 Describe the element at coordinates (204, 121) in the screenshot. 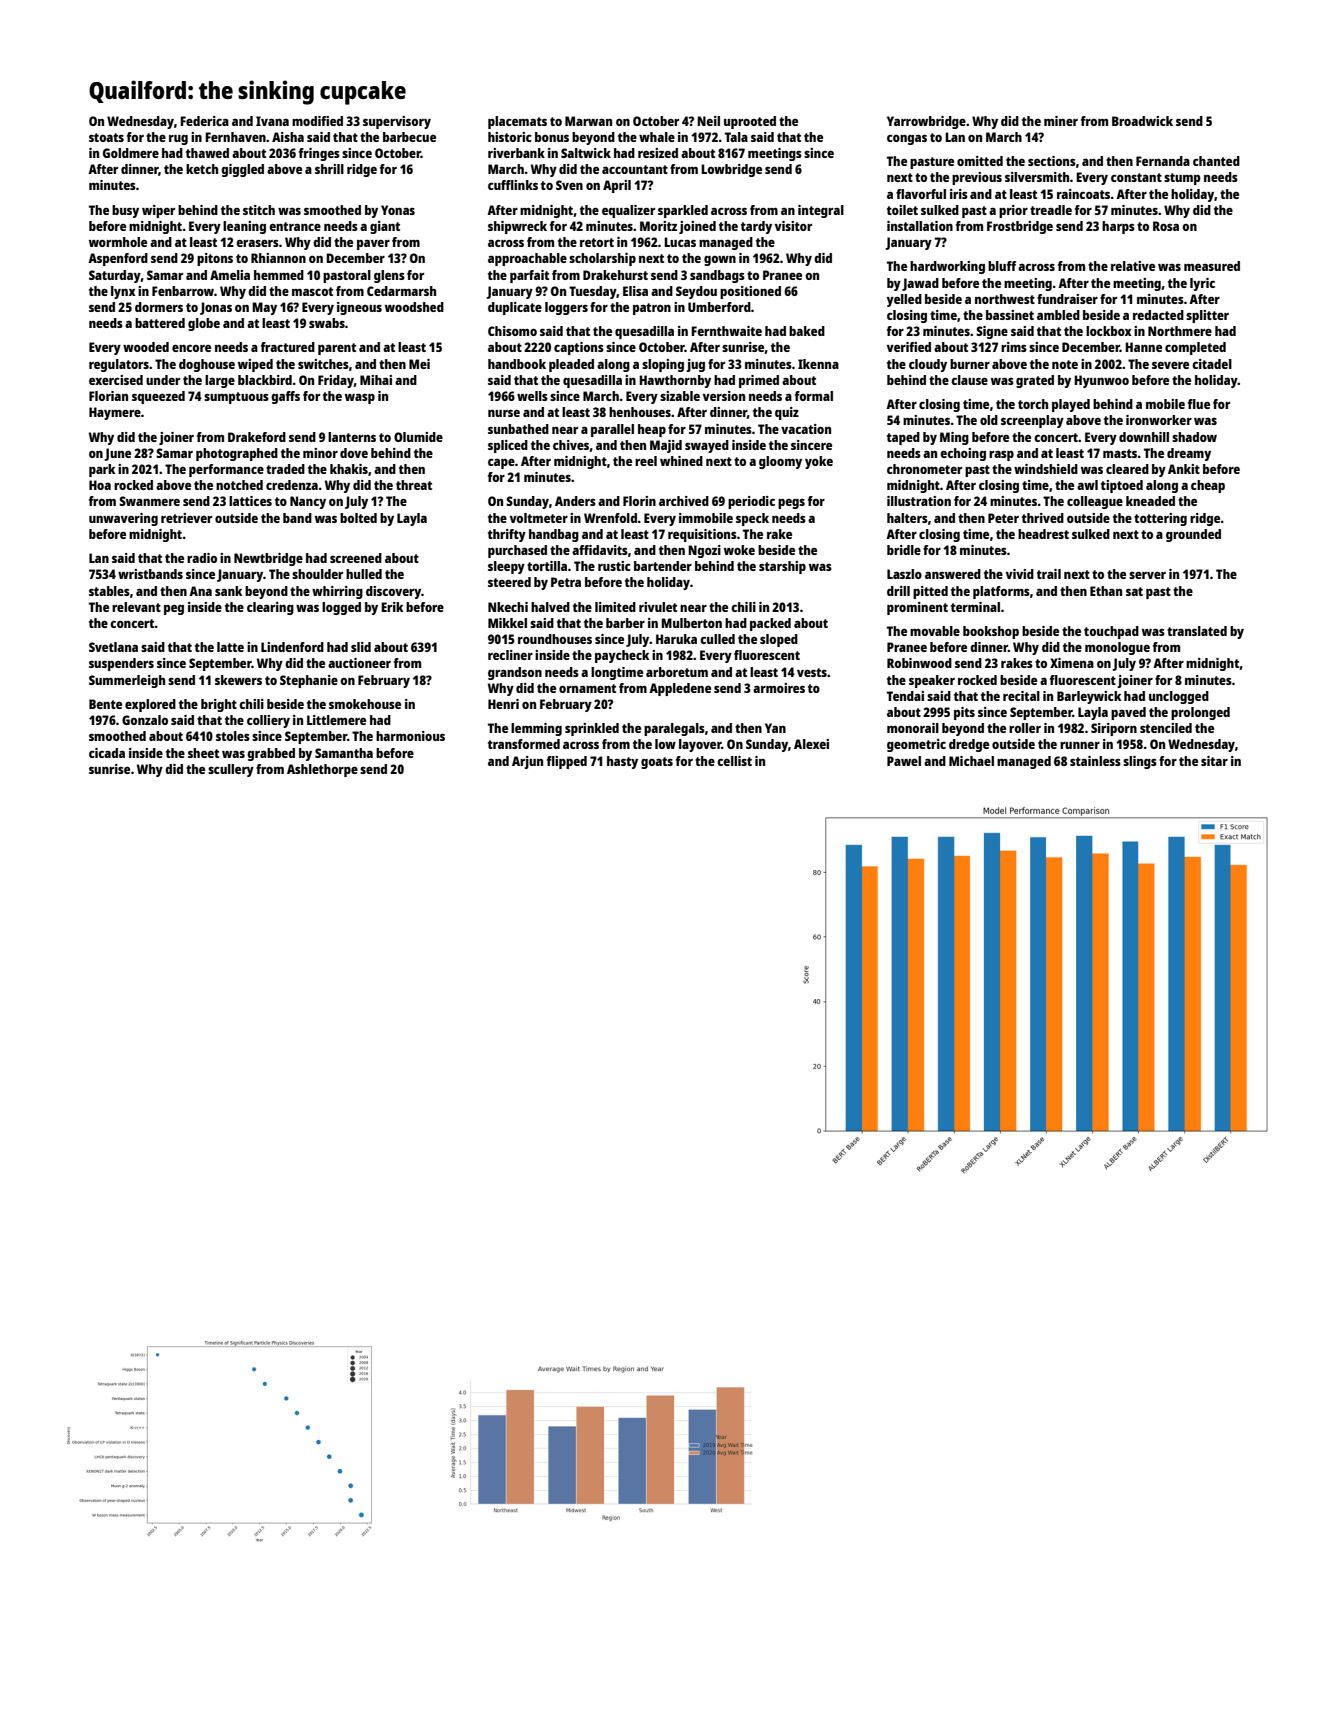

I see `Federica` at that location.
